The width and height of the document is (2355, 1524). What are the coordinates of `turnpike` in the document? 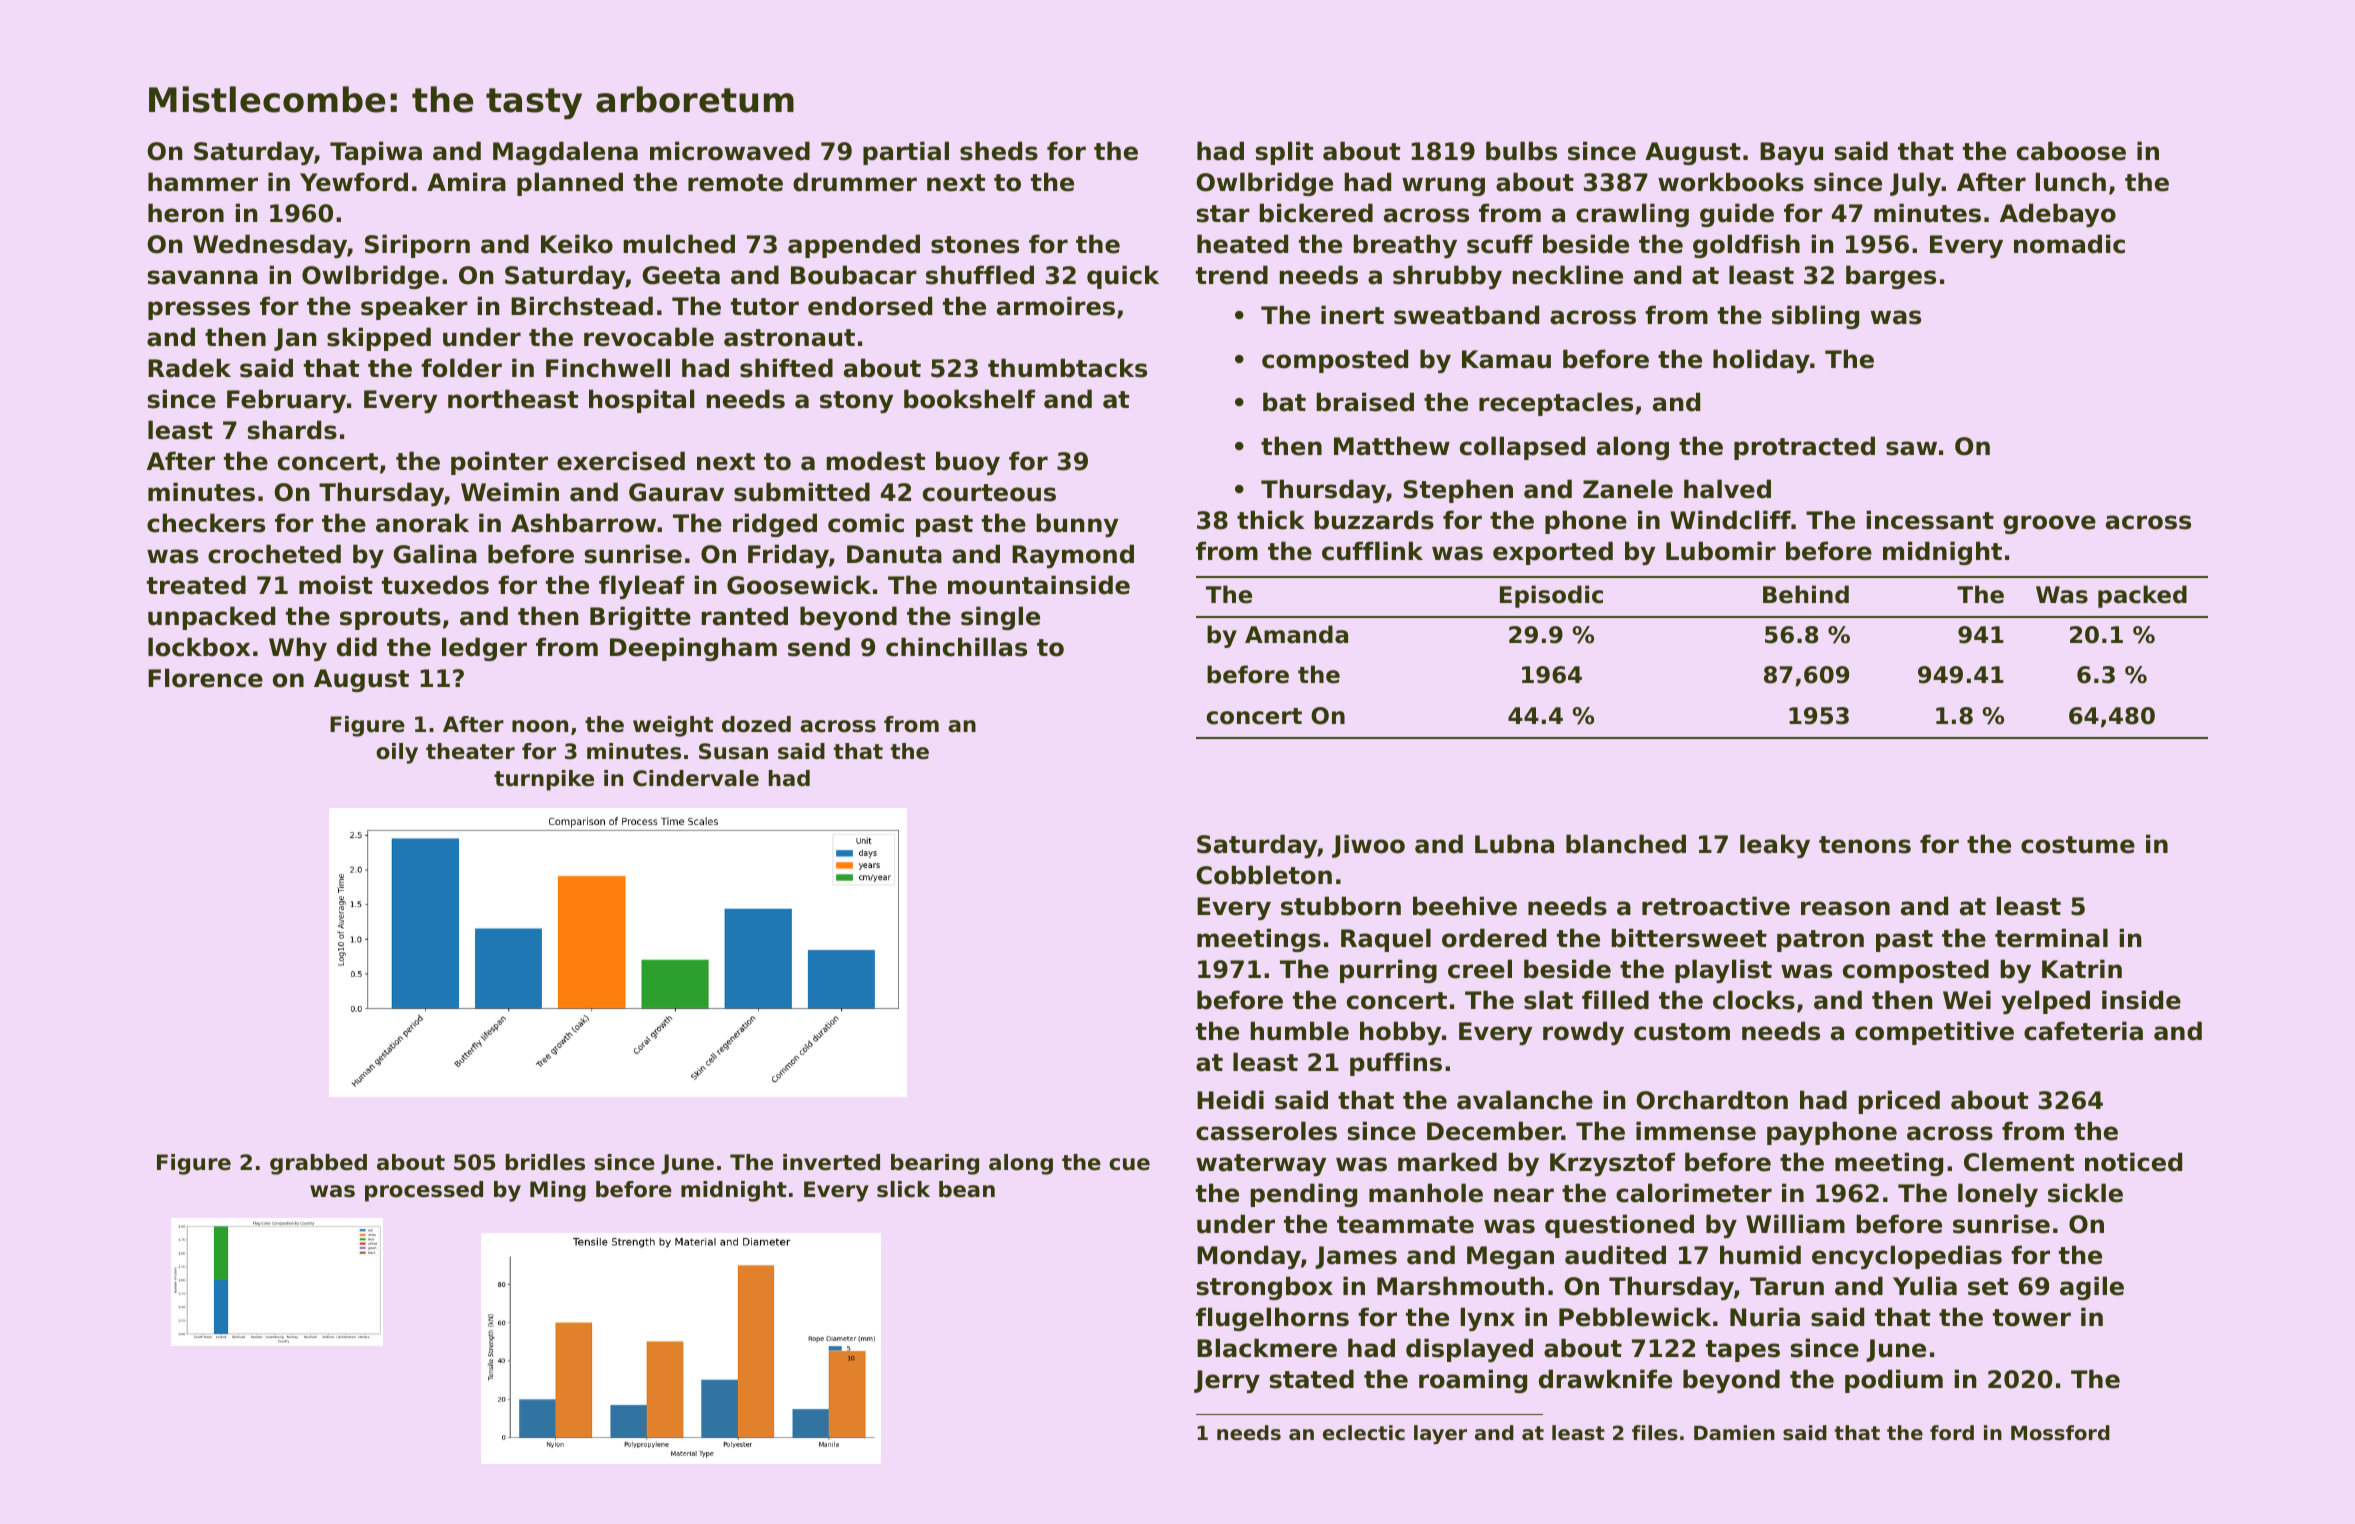 It's located at (544, 780).
